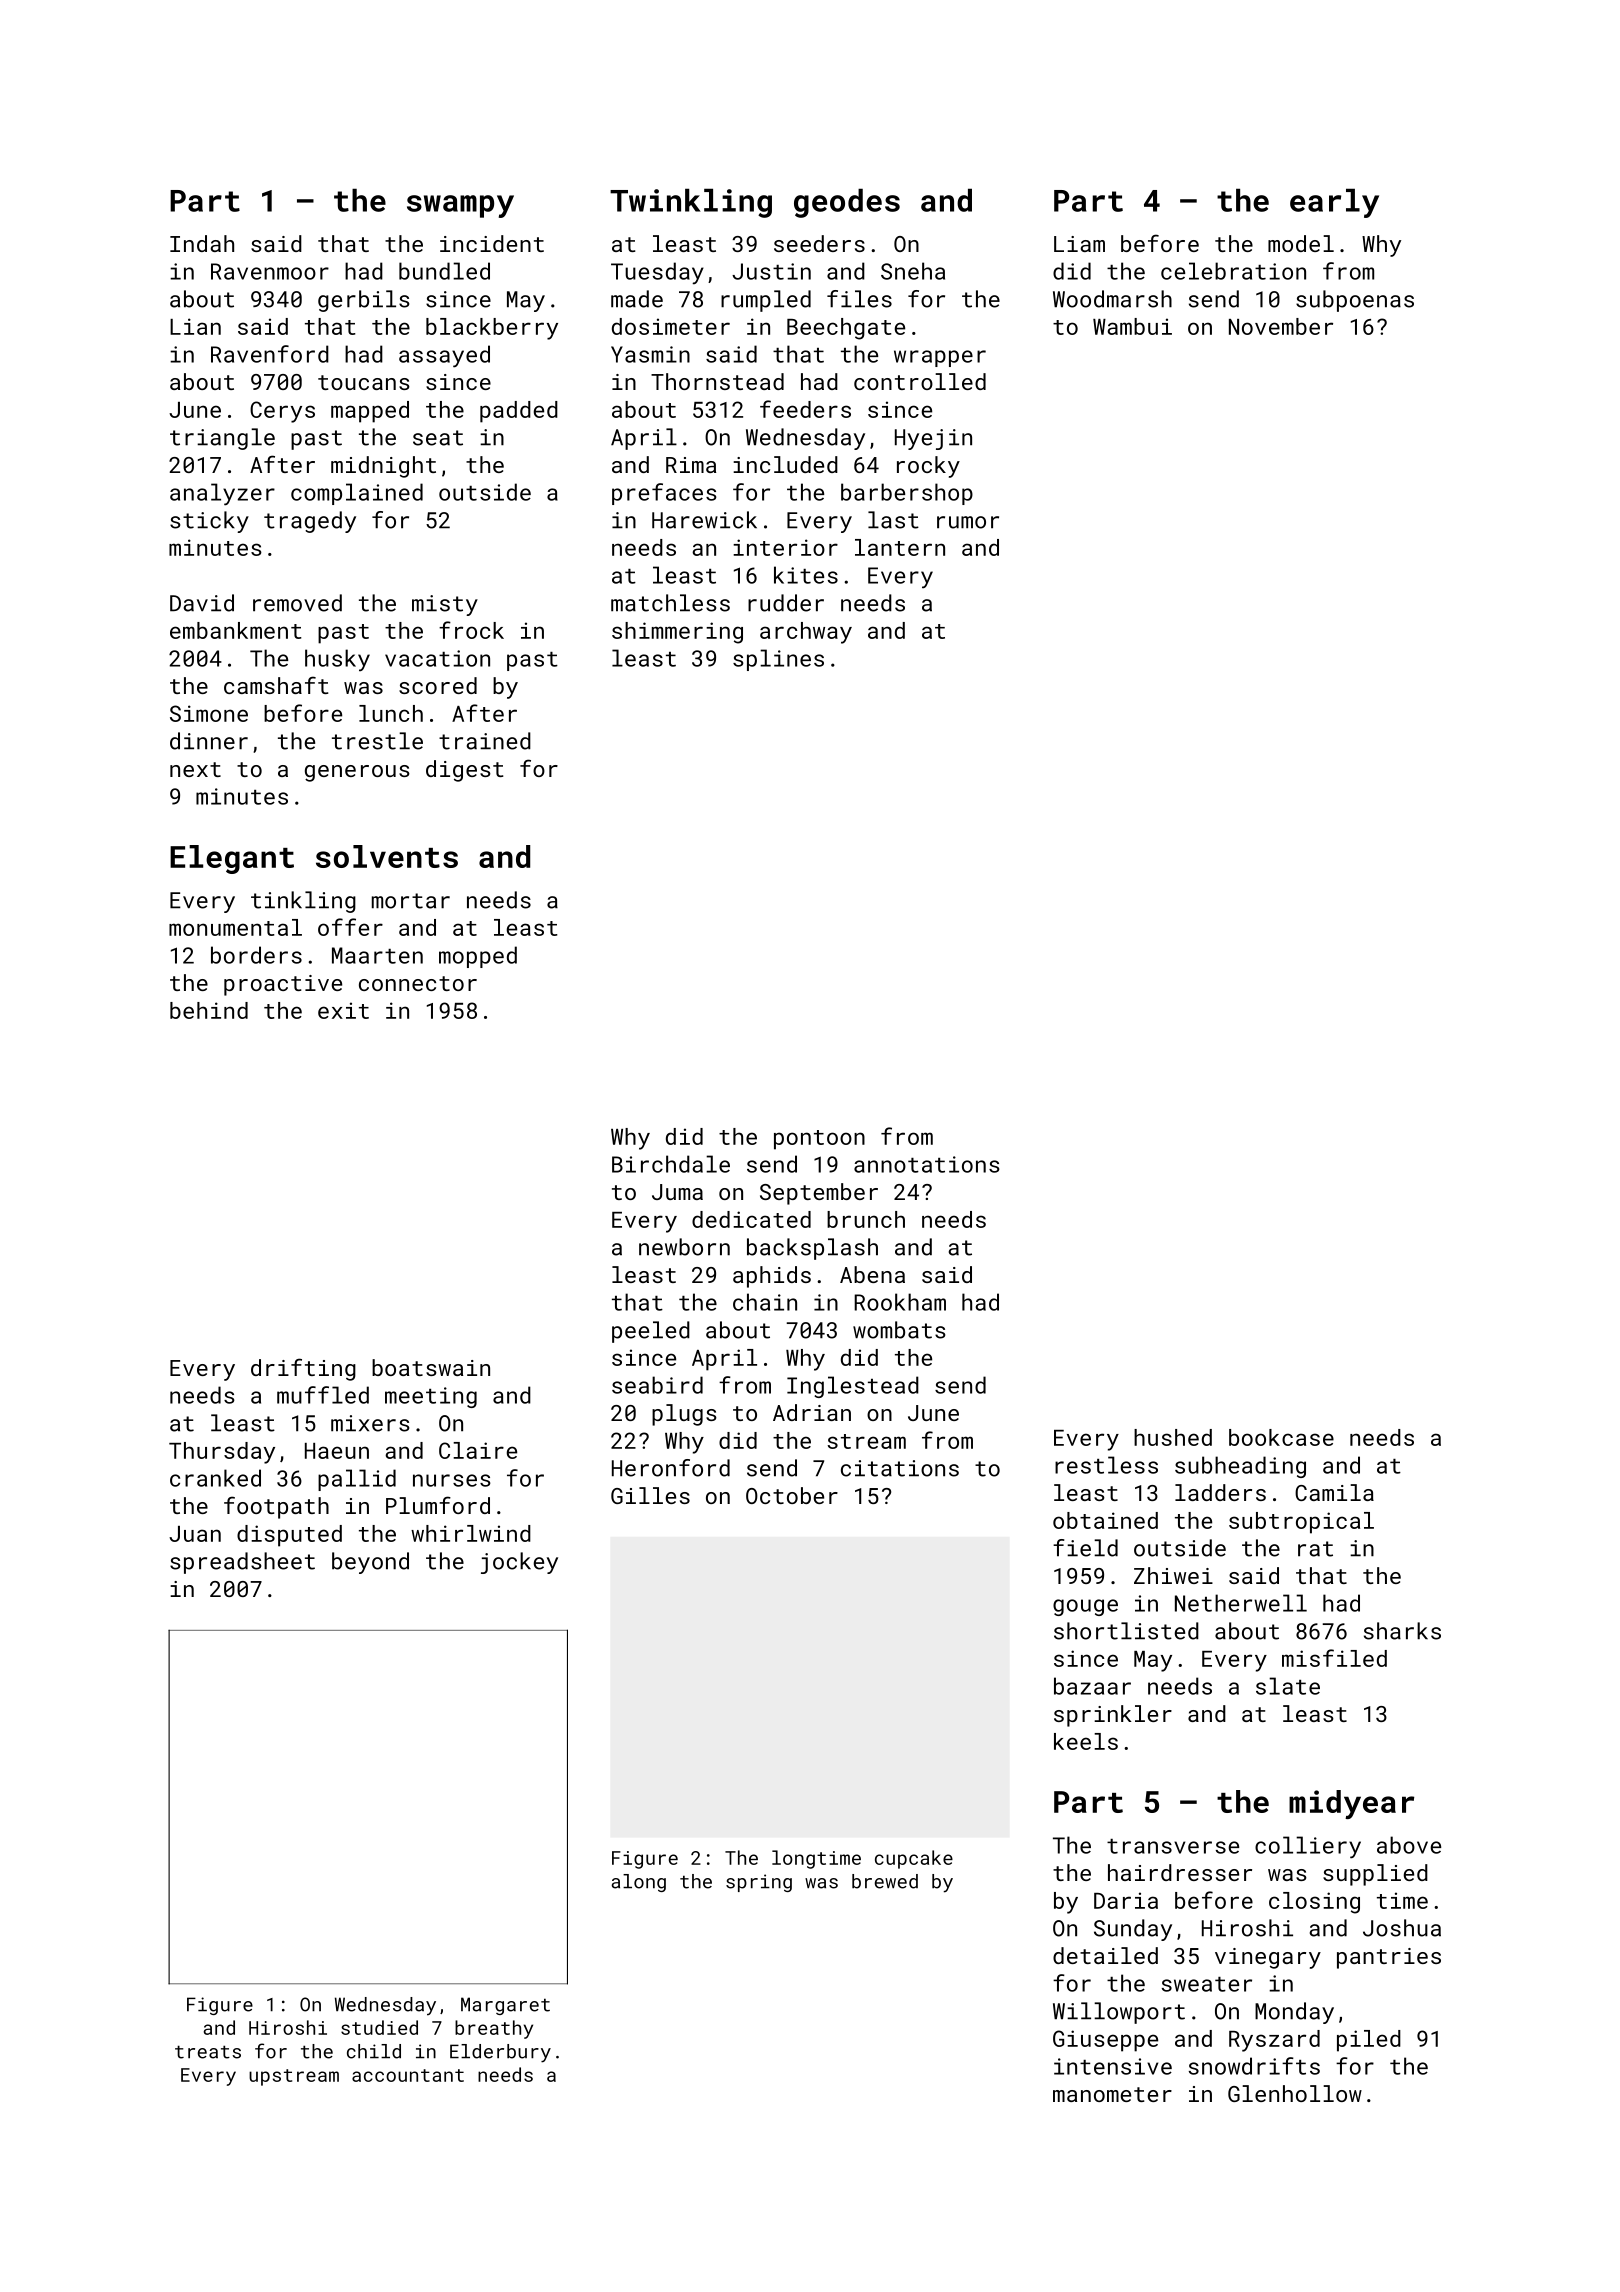 The image size is (1620, 2292). What do you see at coordinates (847, 203) in the document?
I see `geodes` at bounding box center [847, 203].
